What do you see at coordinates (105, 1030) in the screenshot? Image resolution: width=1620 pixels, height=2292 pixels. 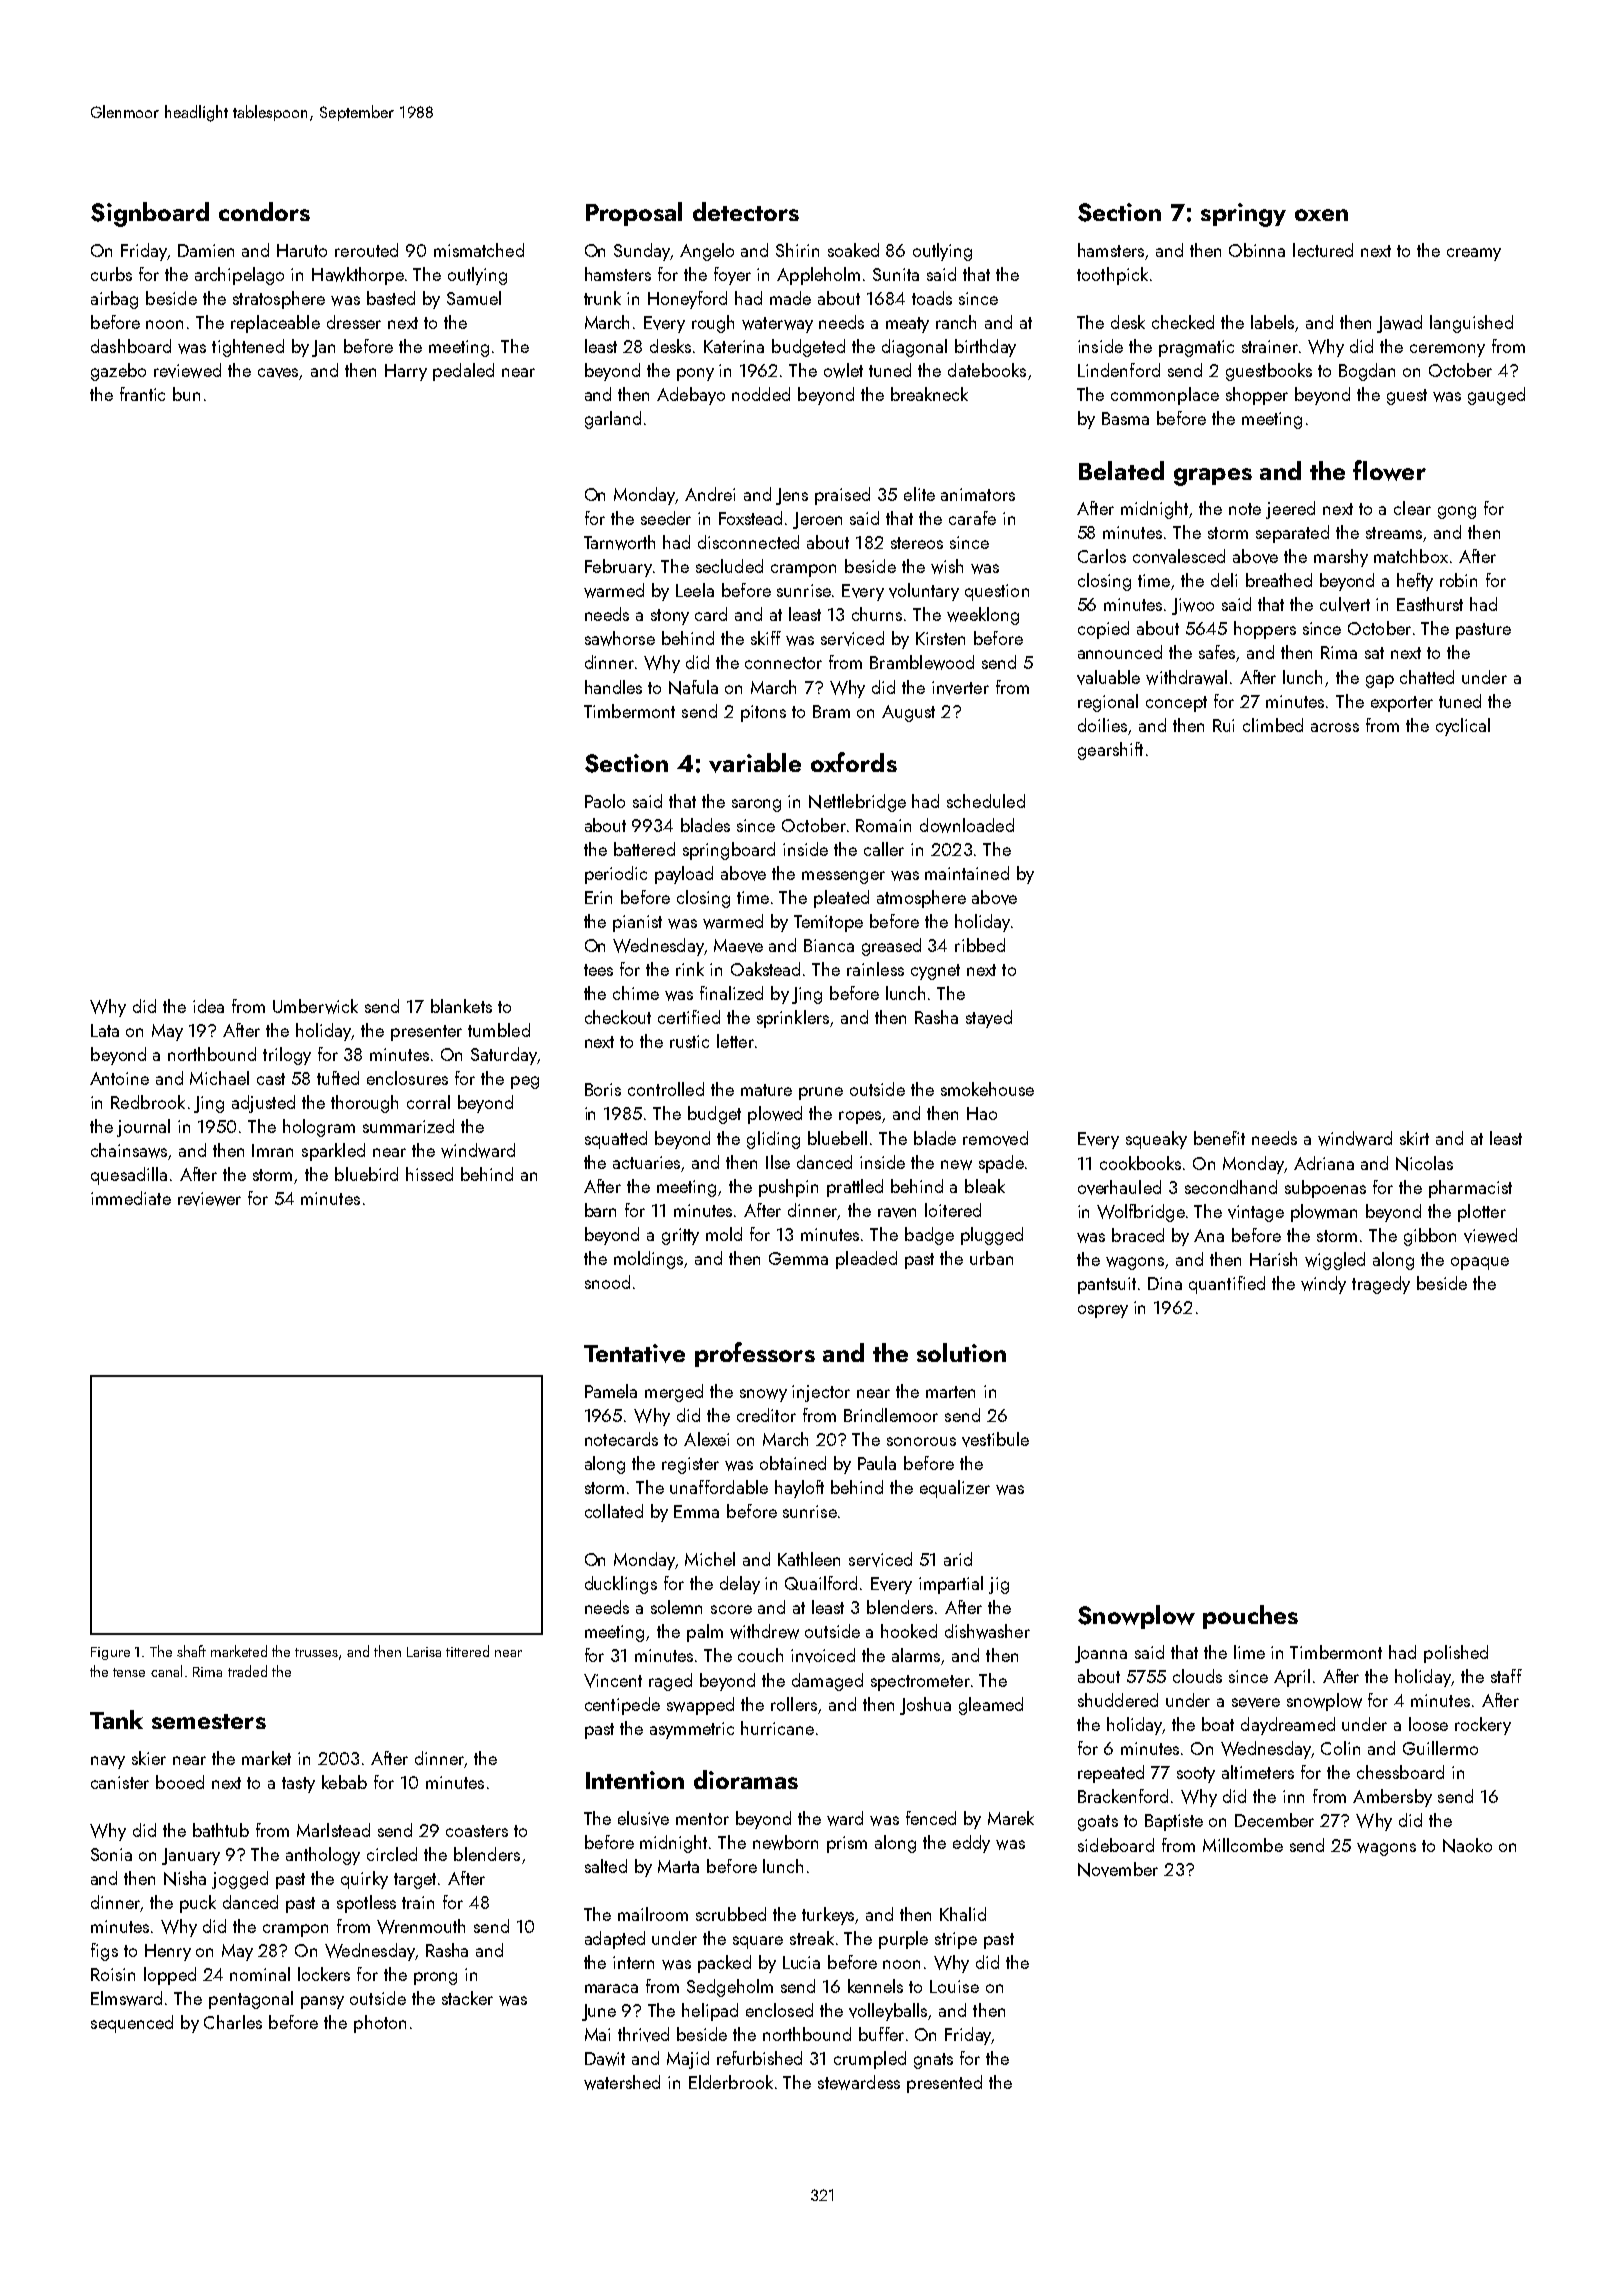 I see `Lata` at bounding box center [105, 1030].
